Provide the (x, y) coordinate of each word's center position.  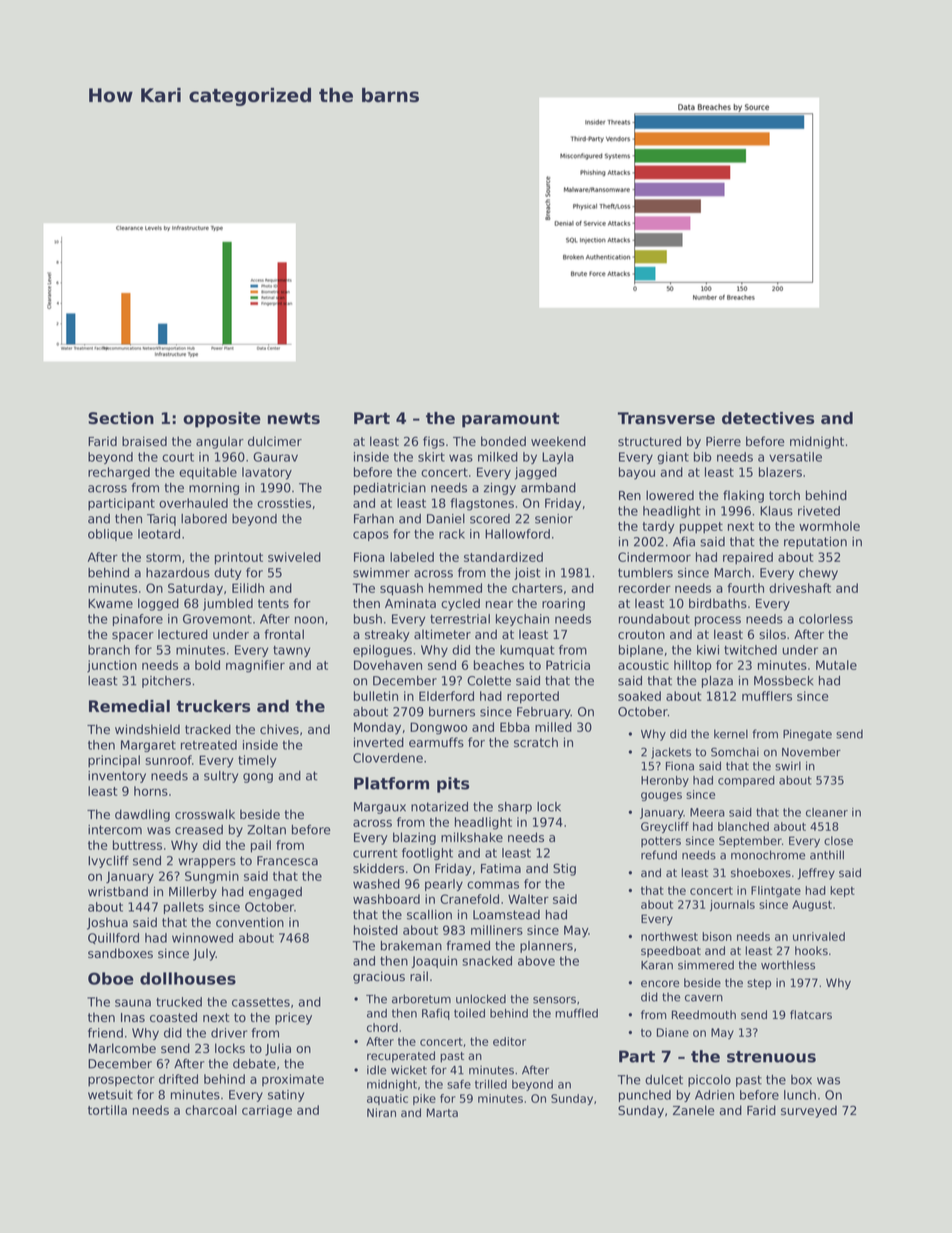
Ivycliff (108, 861)
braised (144, 441)
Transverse (666, 418)
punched (645, 1096)
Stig (564, 869)
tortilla (107, 1110)
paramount (511, 420)
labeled (412, 557)
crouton (641, 635)
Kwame (110, 603)
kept (842, 891)
